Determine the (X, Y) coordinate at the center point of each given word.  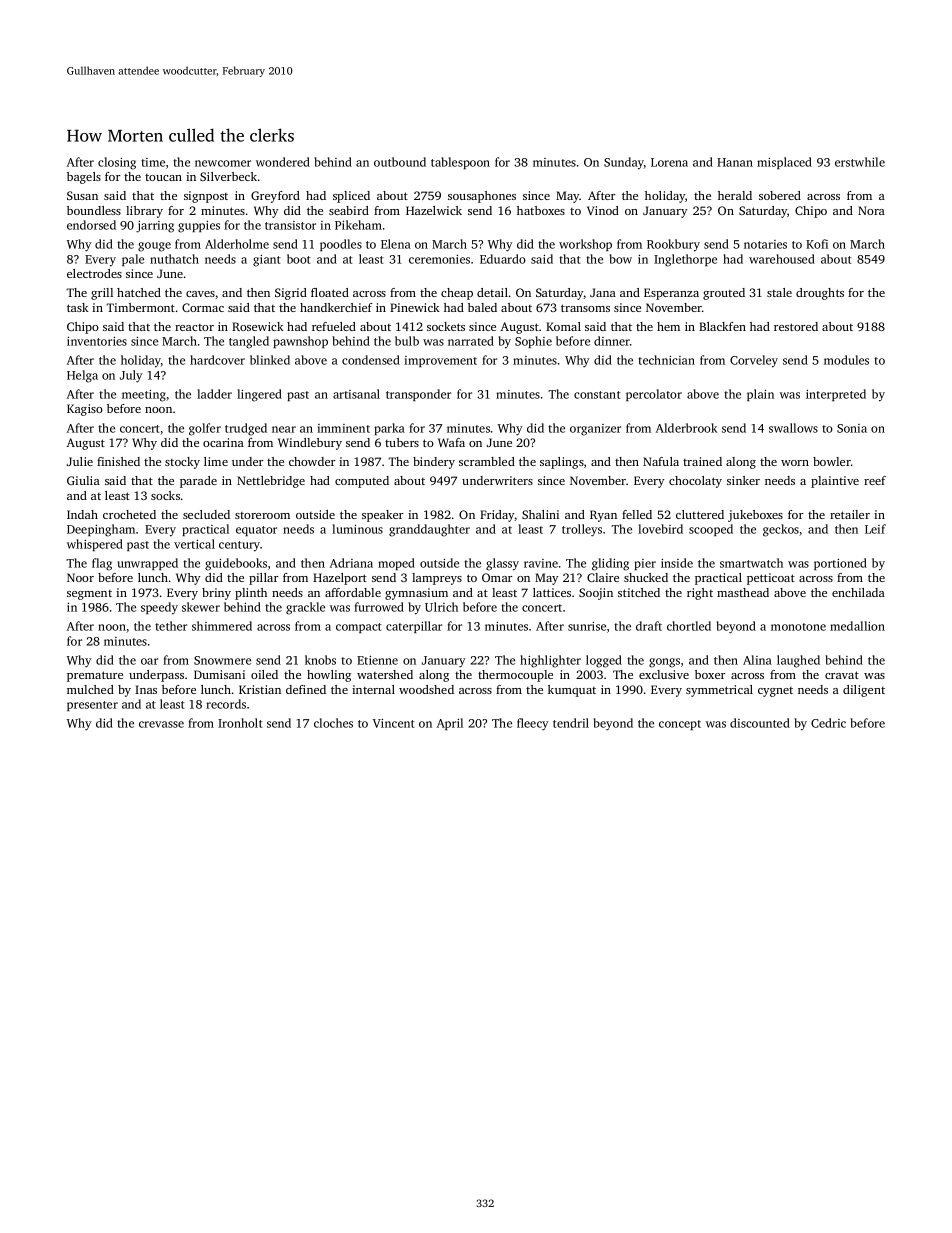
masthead (743, 592)
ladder (214, 394)
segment (89, 595)
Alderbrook (687, 428)
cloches (333, 723)
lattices (552, 592)
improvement (440, 361)
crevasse (161, 724)
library (144, 212)
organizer (595, 430)
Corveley (754, 361)
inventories (97, 341)
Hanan (735, 162)
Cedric (828, 723)
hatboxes (541, 210)
